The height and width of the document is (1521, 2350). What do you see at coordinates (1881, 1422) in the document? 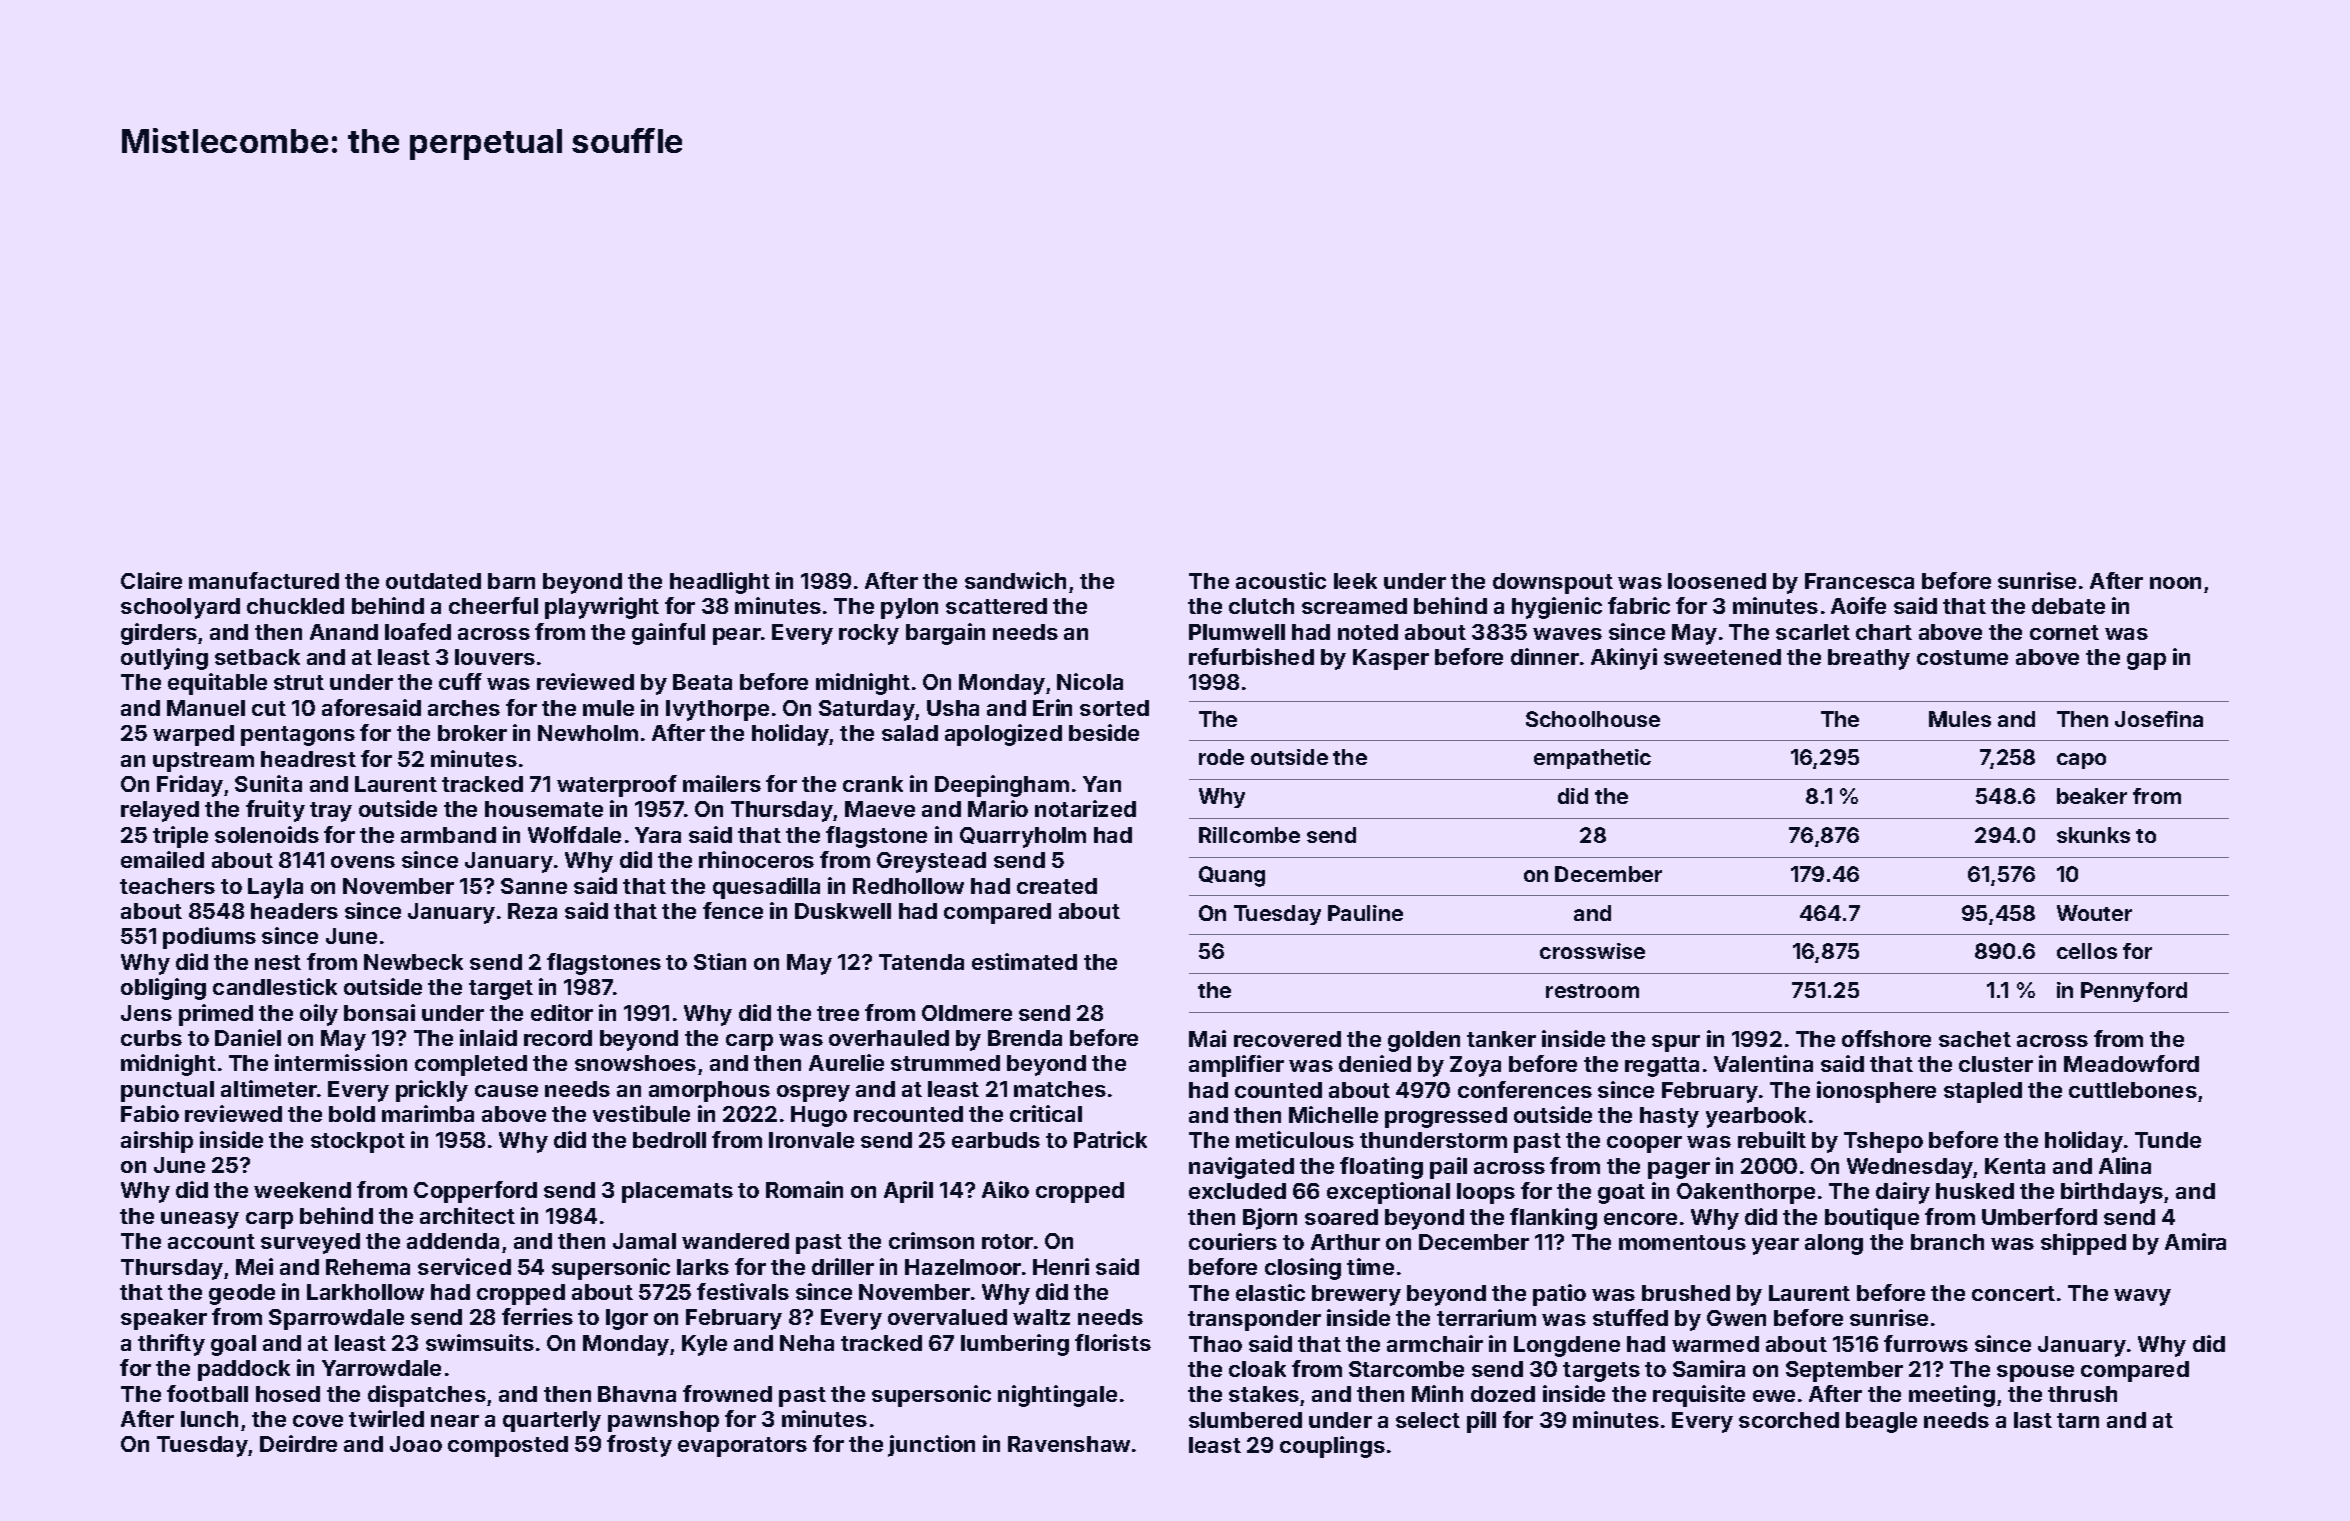
I see `beagle` at bounding box center [1881, 1422].
